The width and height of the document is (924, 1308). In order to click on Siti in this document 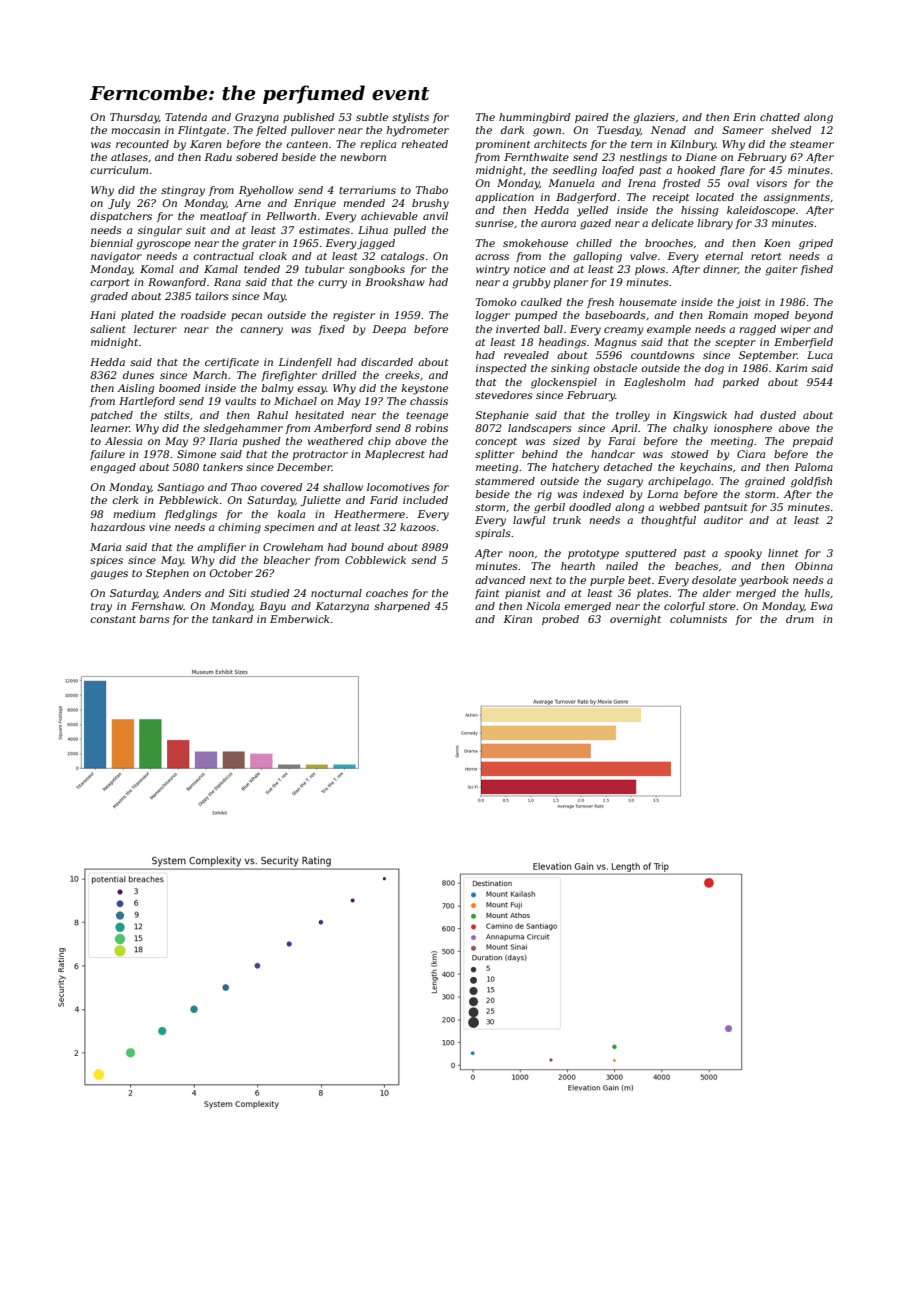, I will do `click(237, 593)`.
